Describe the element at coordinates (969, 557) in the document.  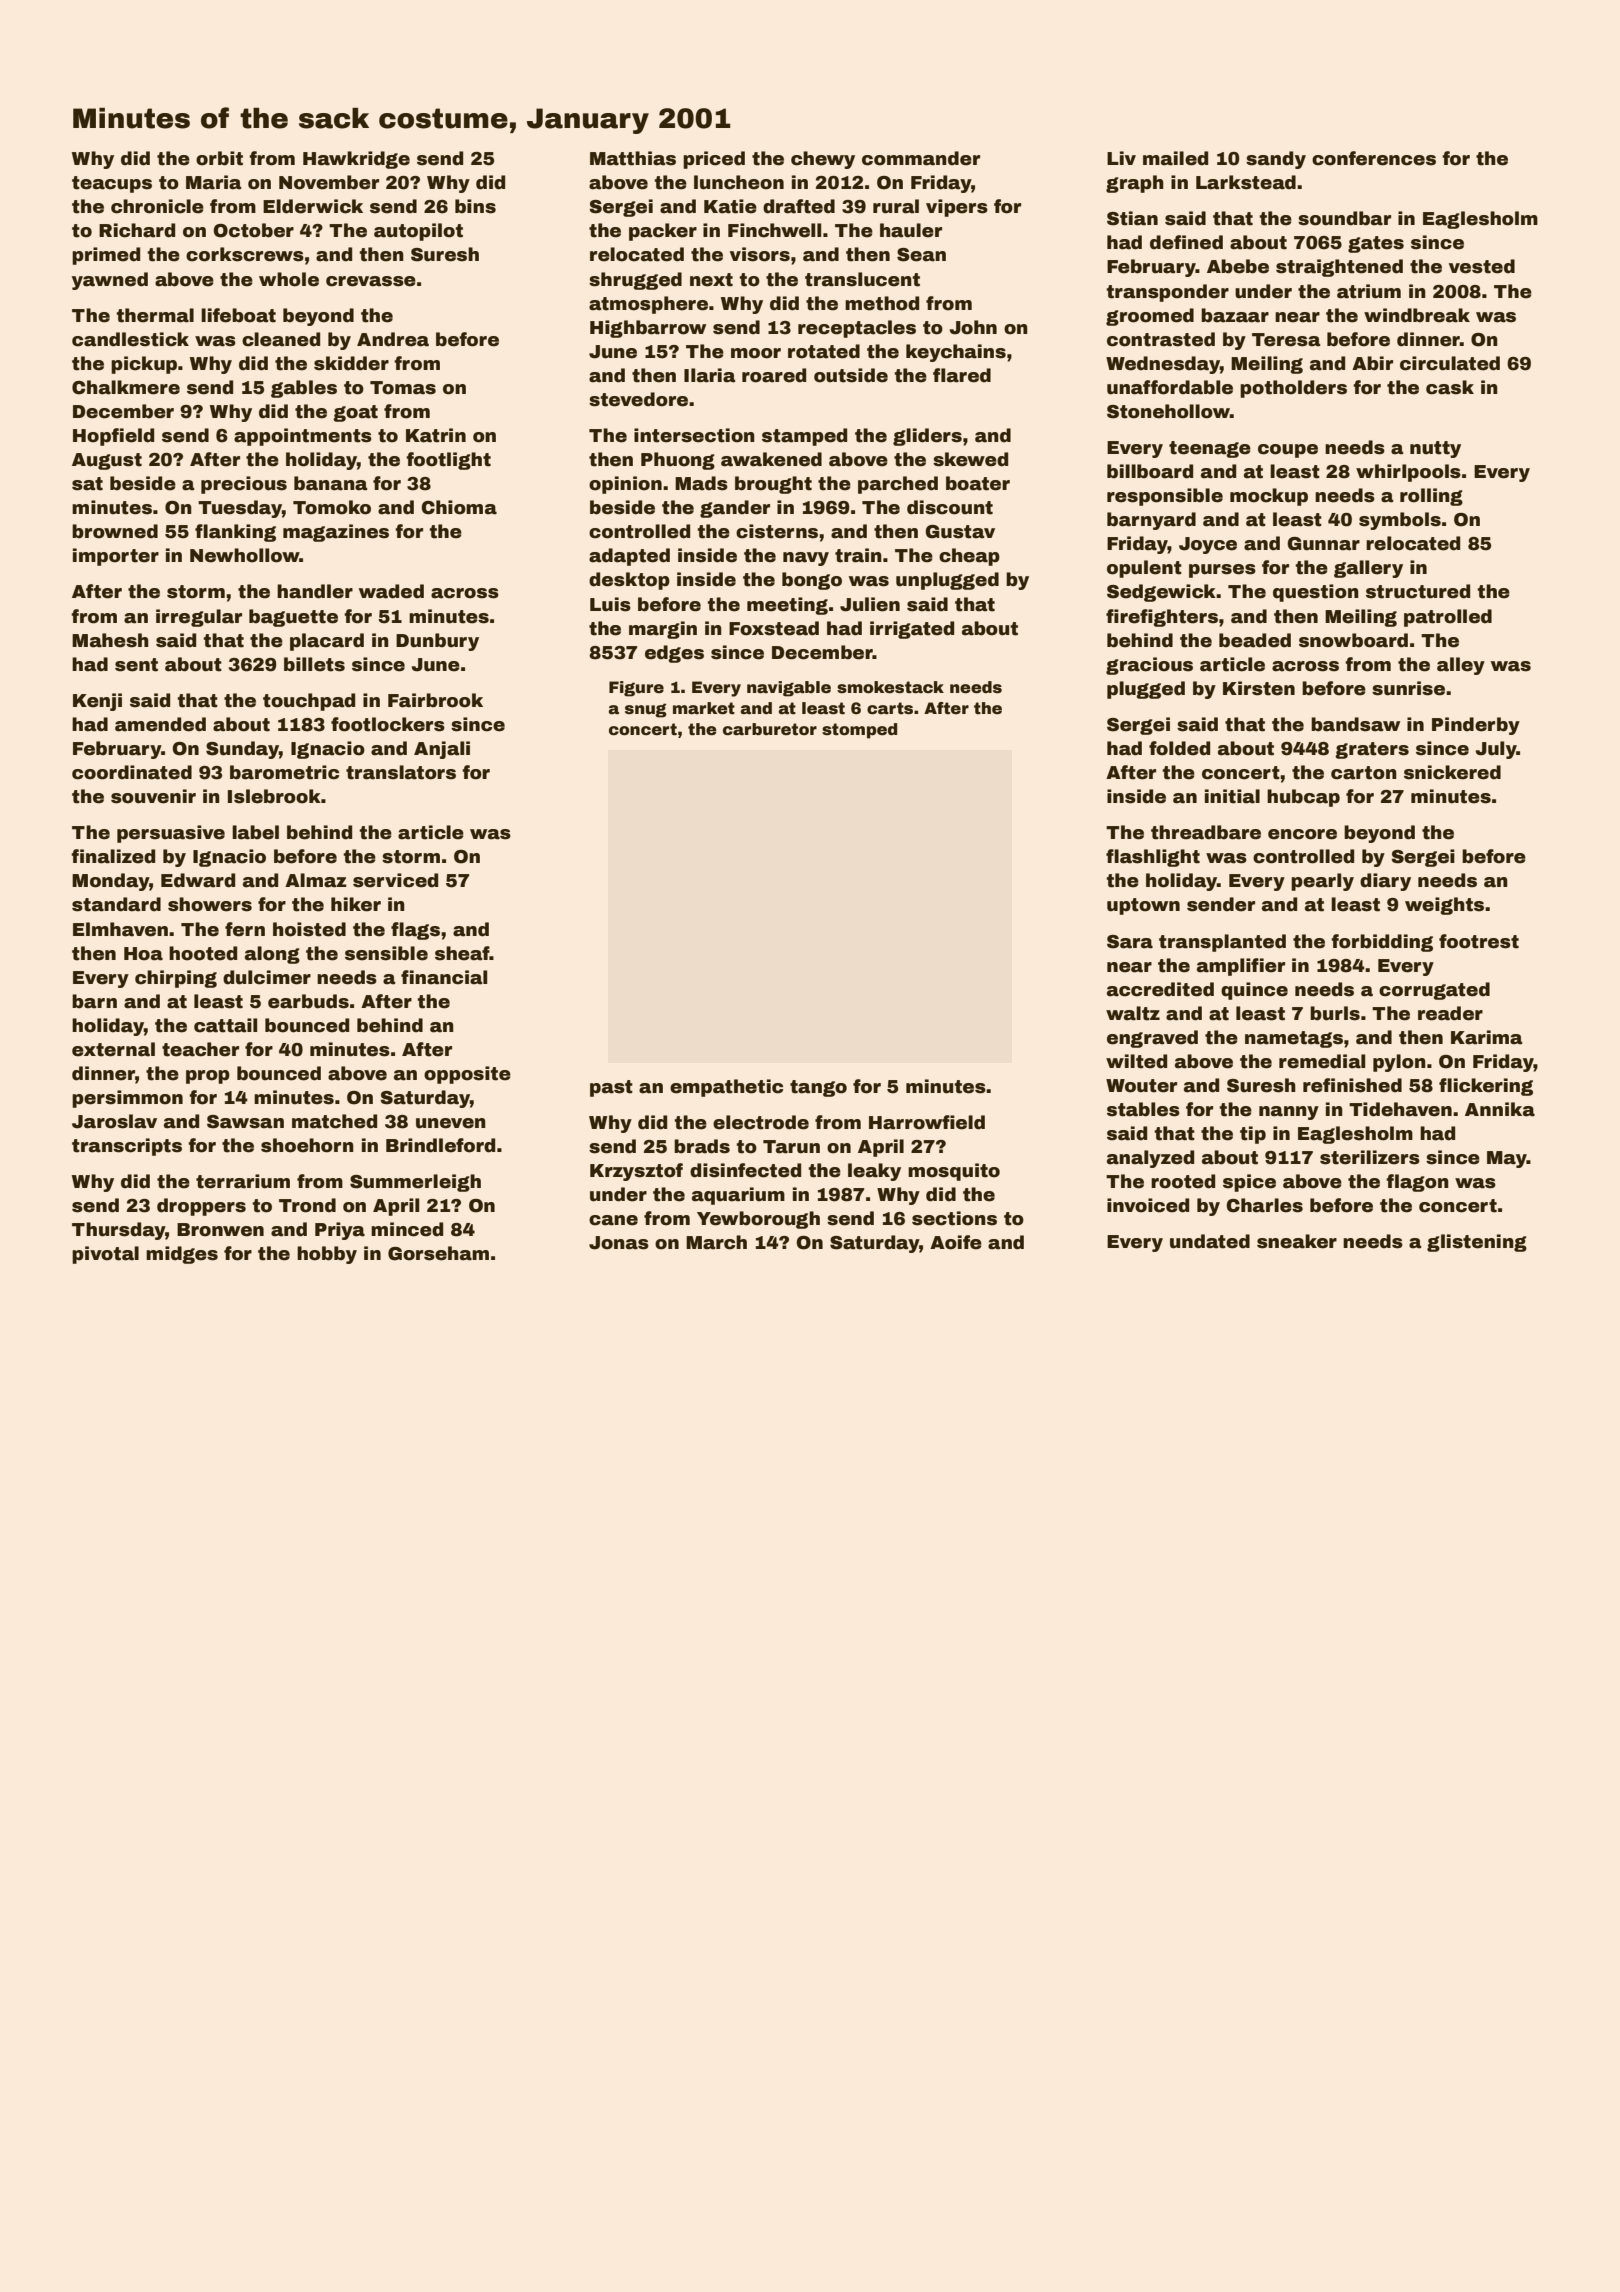
I see `cheap` at that location.
